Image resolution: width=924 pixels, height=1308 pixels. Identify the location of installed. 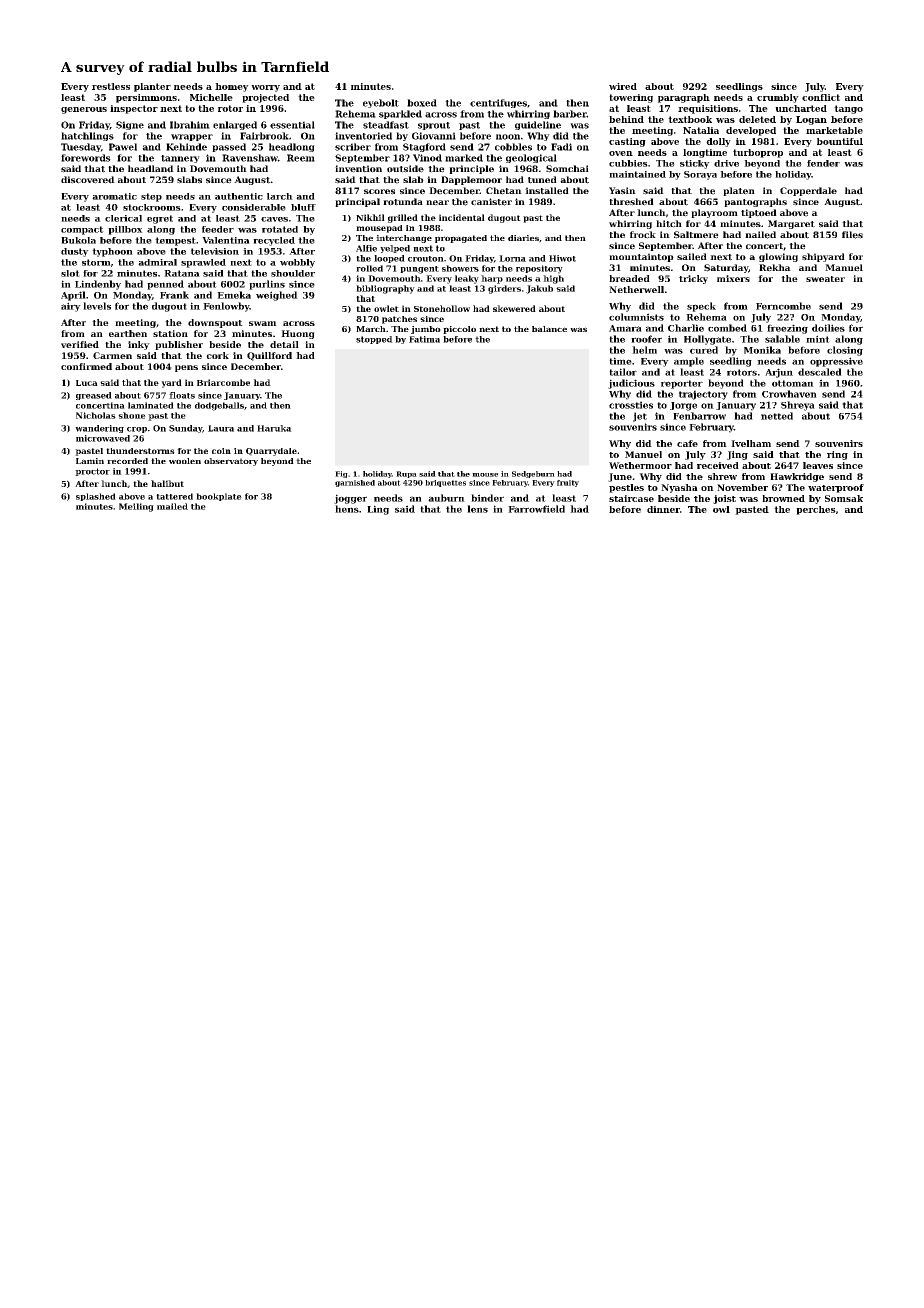
(547, 191).
